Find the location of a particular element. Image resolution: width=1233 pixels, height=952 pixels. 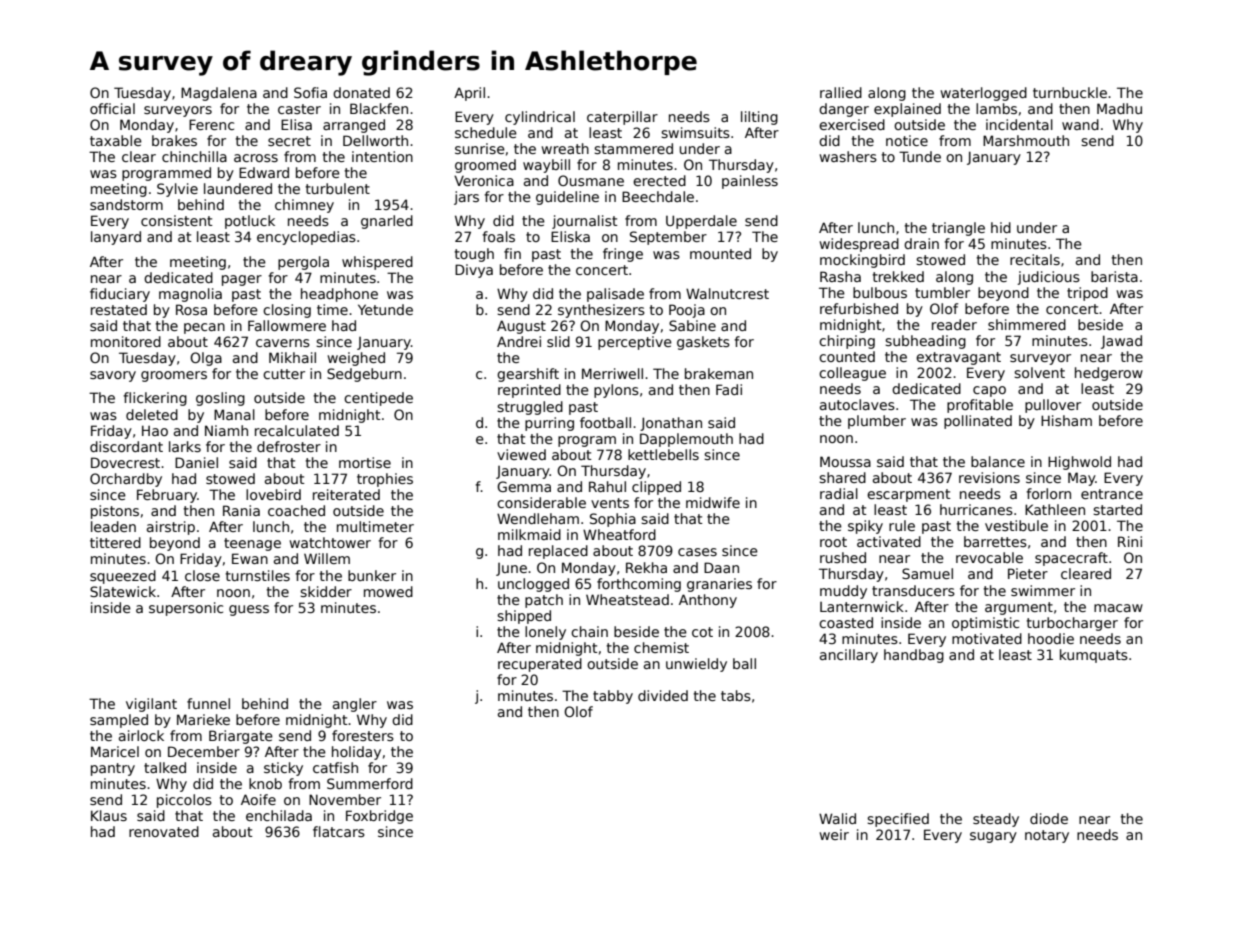

angler is located at coordinates (355, 705).
